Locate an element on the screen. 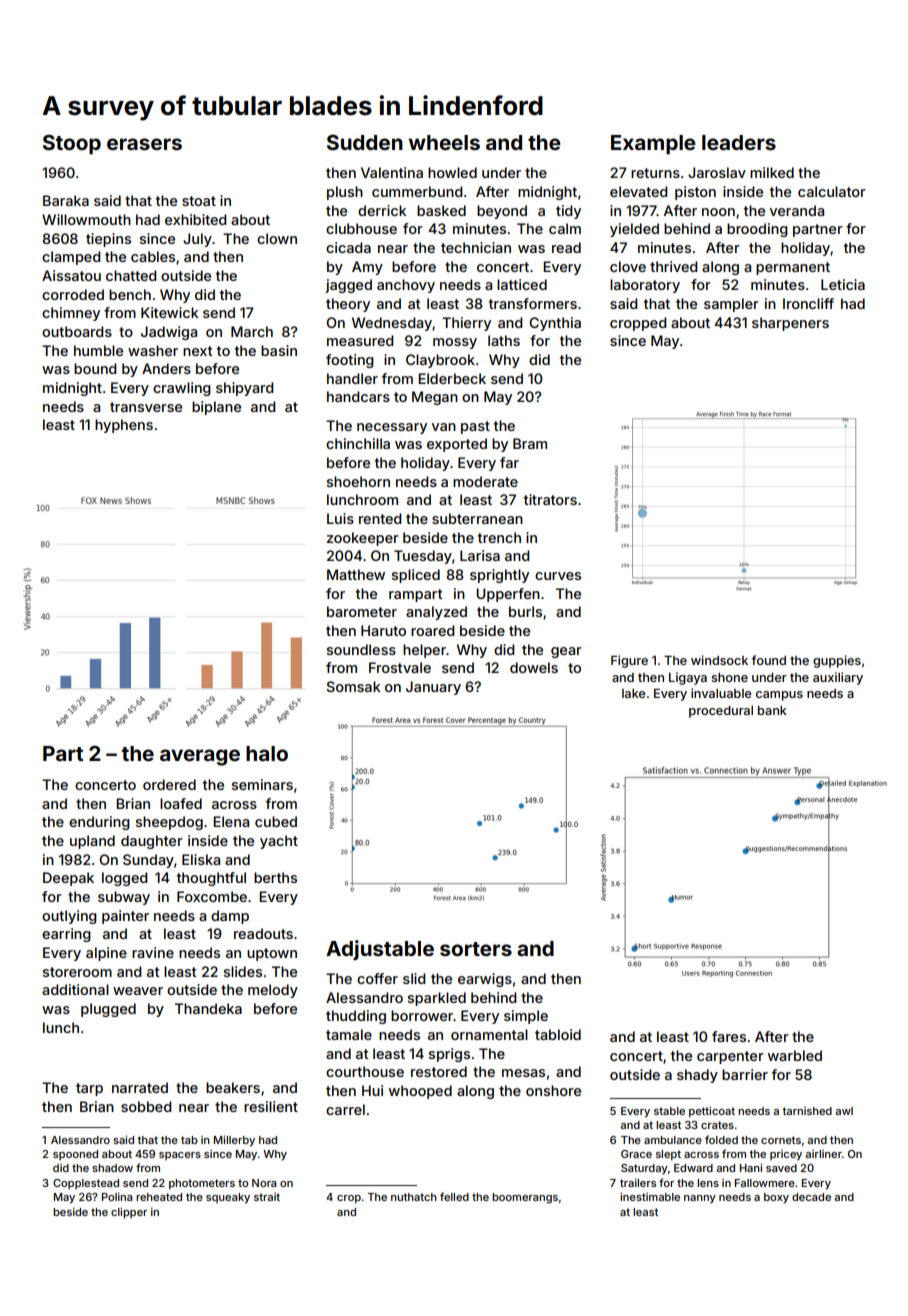 The width and height of the screenshot is (908, 1316). sorters is located at coordinates (476, 949).
